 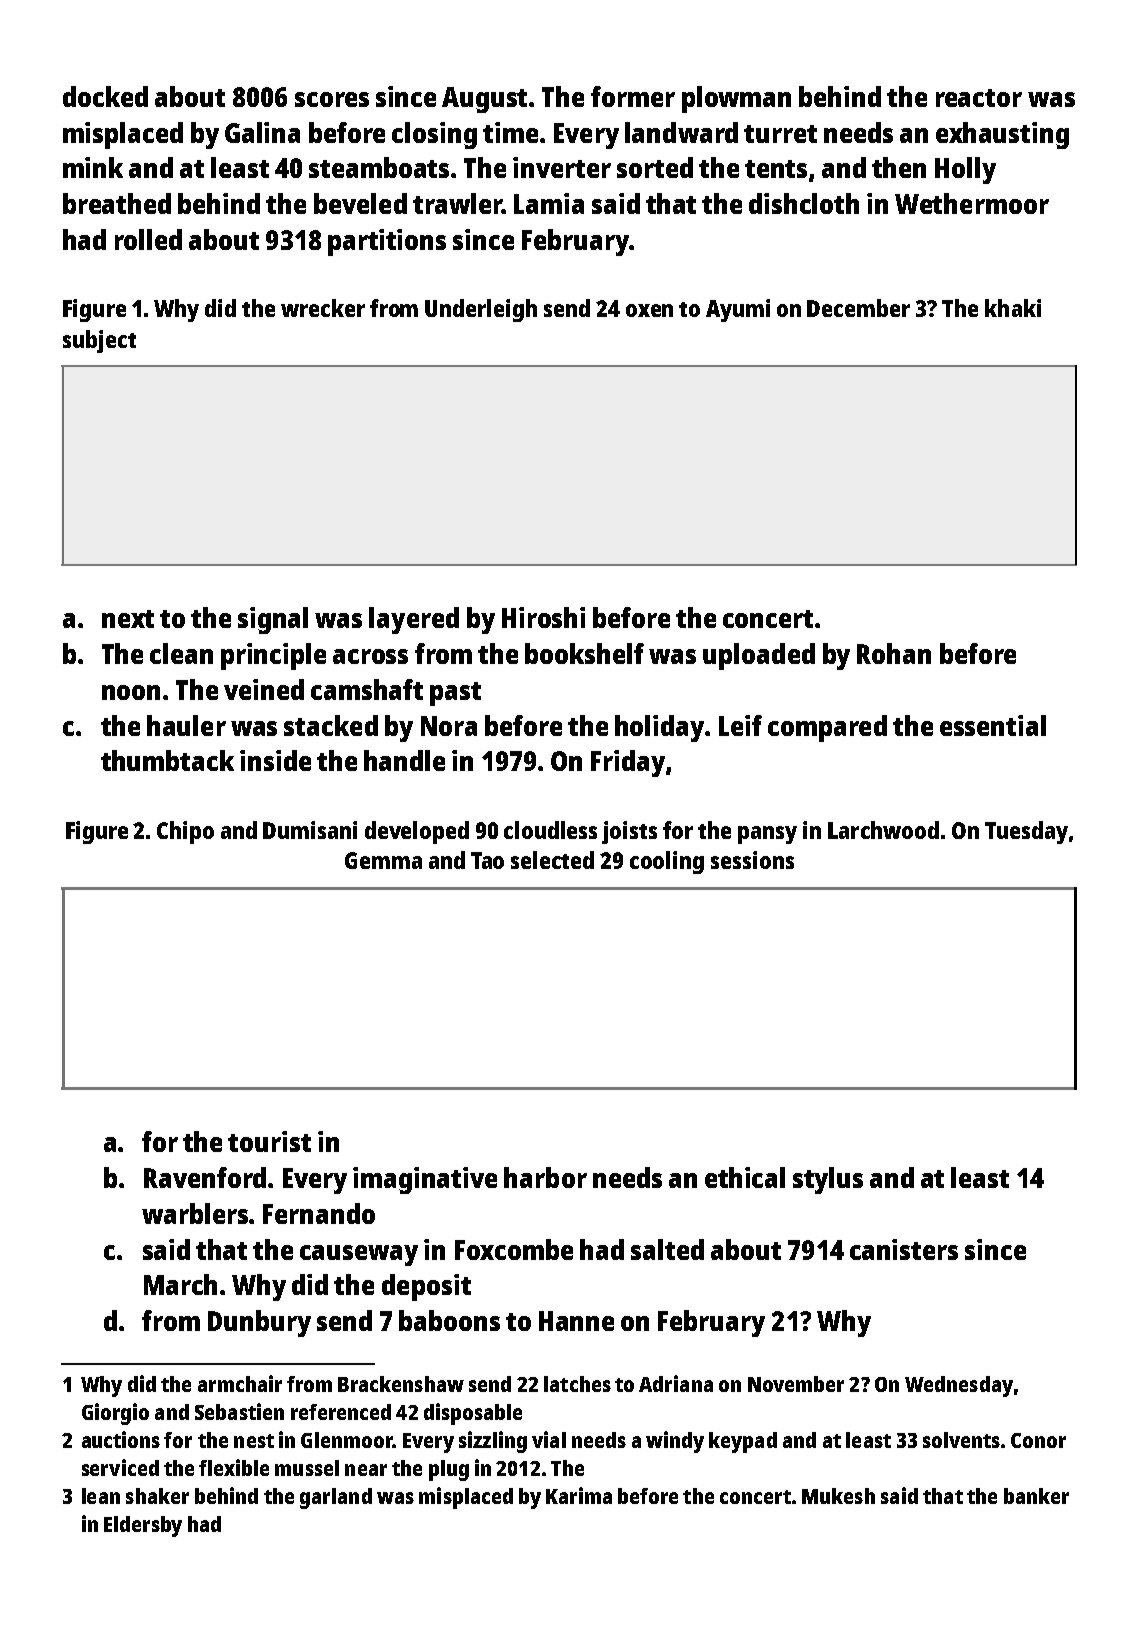 I want to click on signal, so click(x=273, y=620).
